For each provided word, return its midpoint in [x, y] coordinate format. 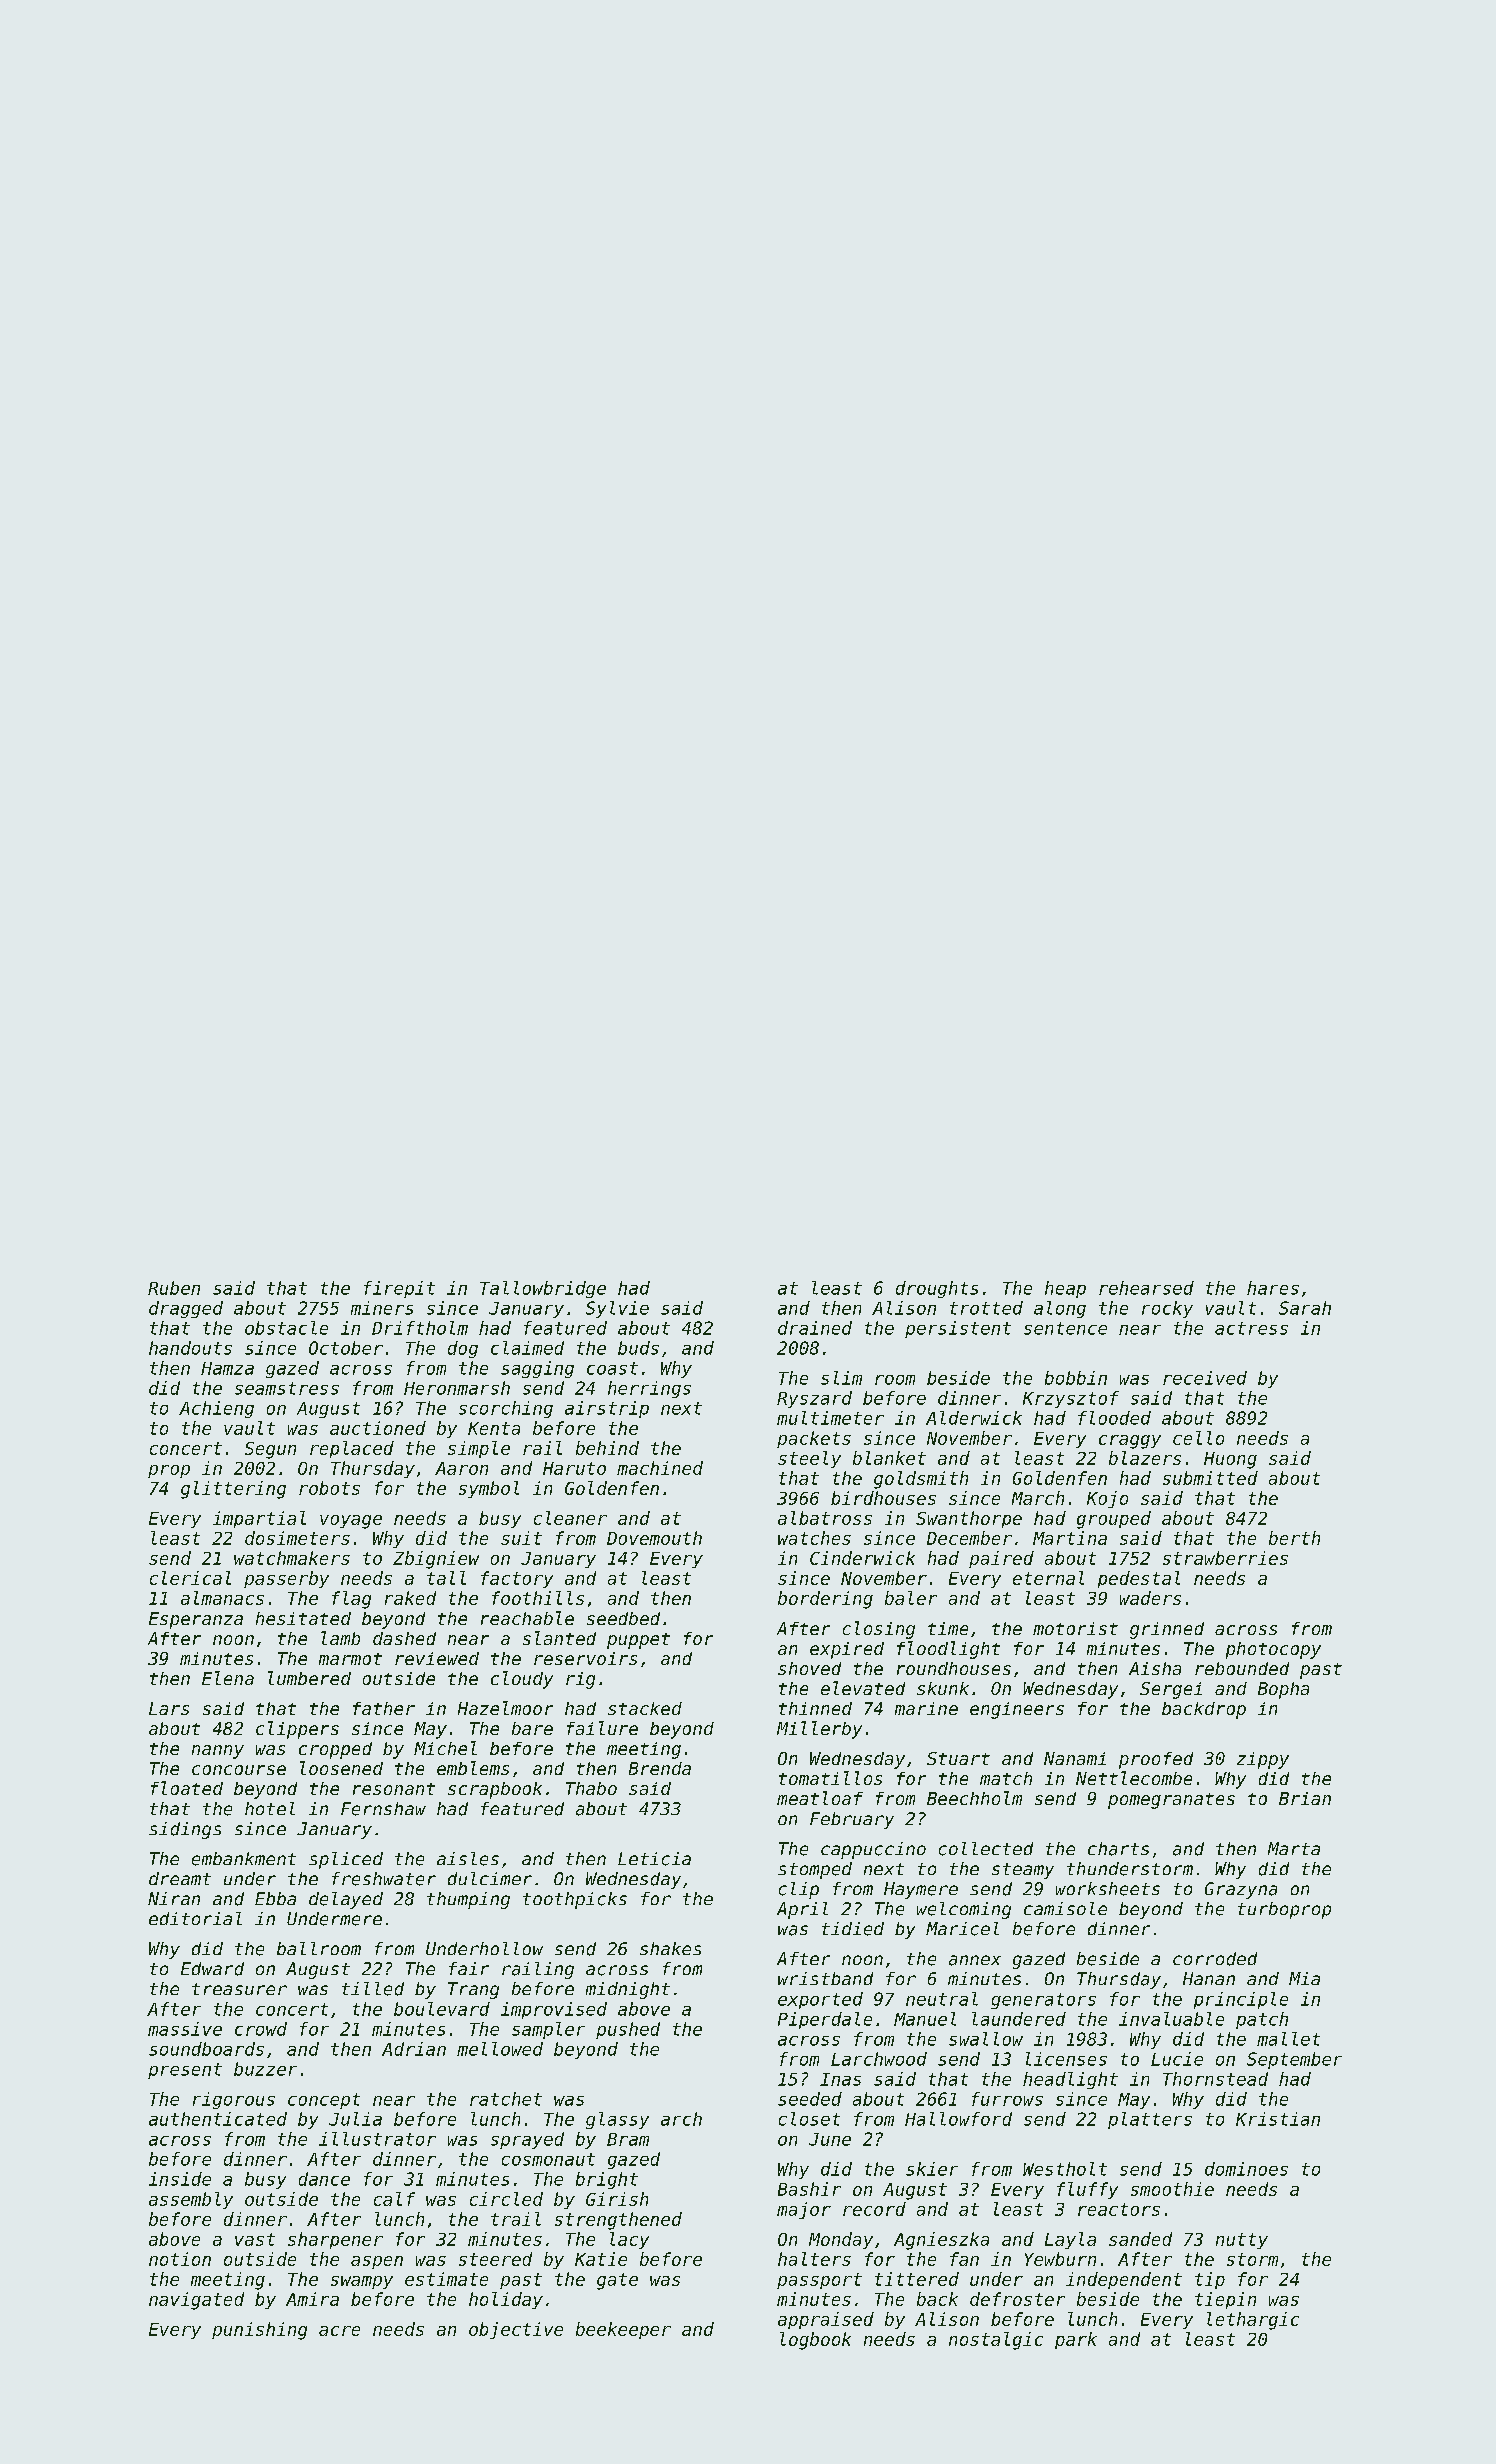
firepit [399, 1289]
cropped [335, 1750]
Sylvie [617, 1309]
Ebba [275, 1898]
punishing [259, 2331]
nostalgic [996, 2341]
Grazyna [1241, 1890]
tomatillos [830, 1778]
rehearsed [1146, 1288]
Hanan [1209, 1978]
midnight [628, 1990]
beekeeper [623, 2330]
